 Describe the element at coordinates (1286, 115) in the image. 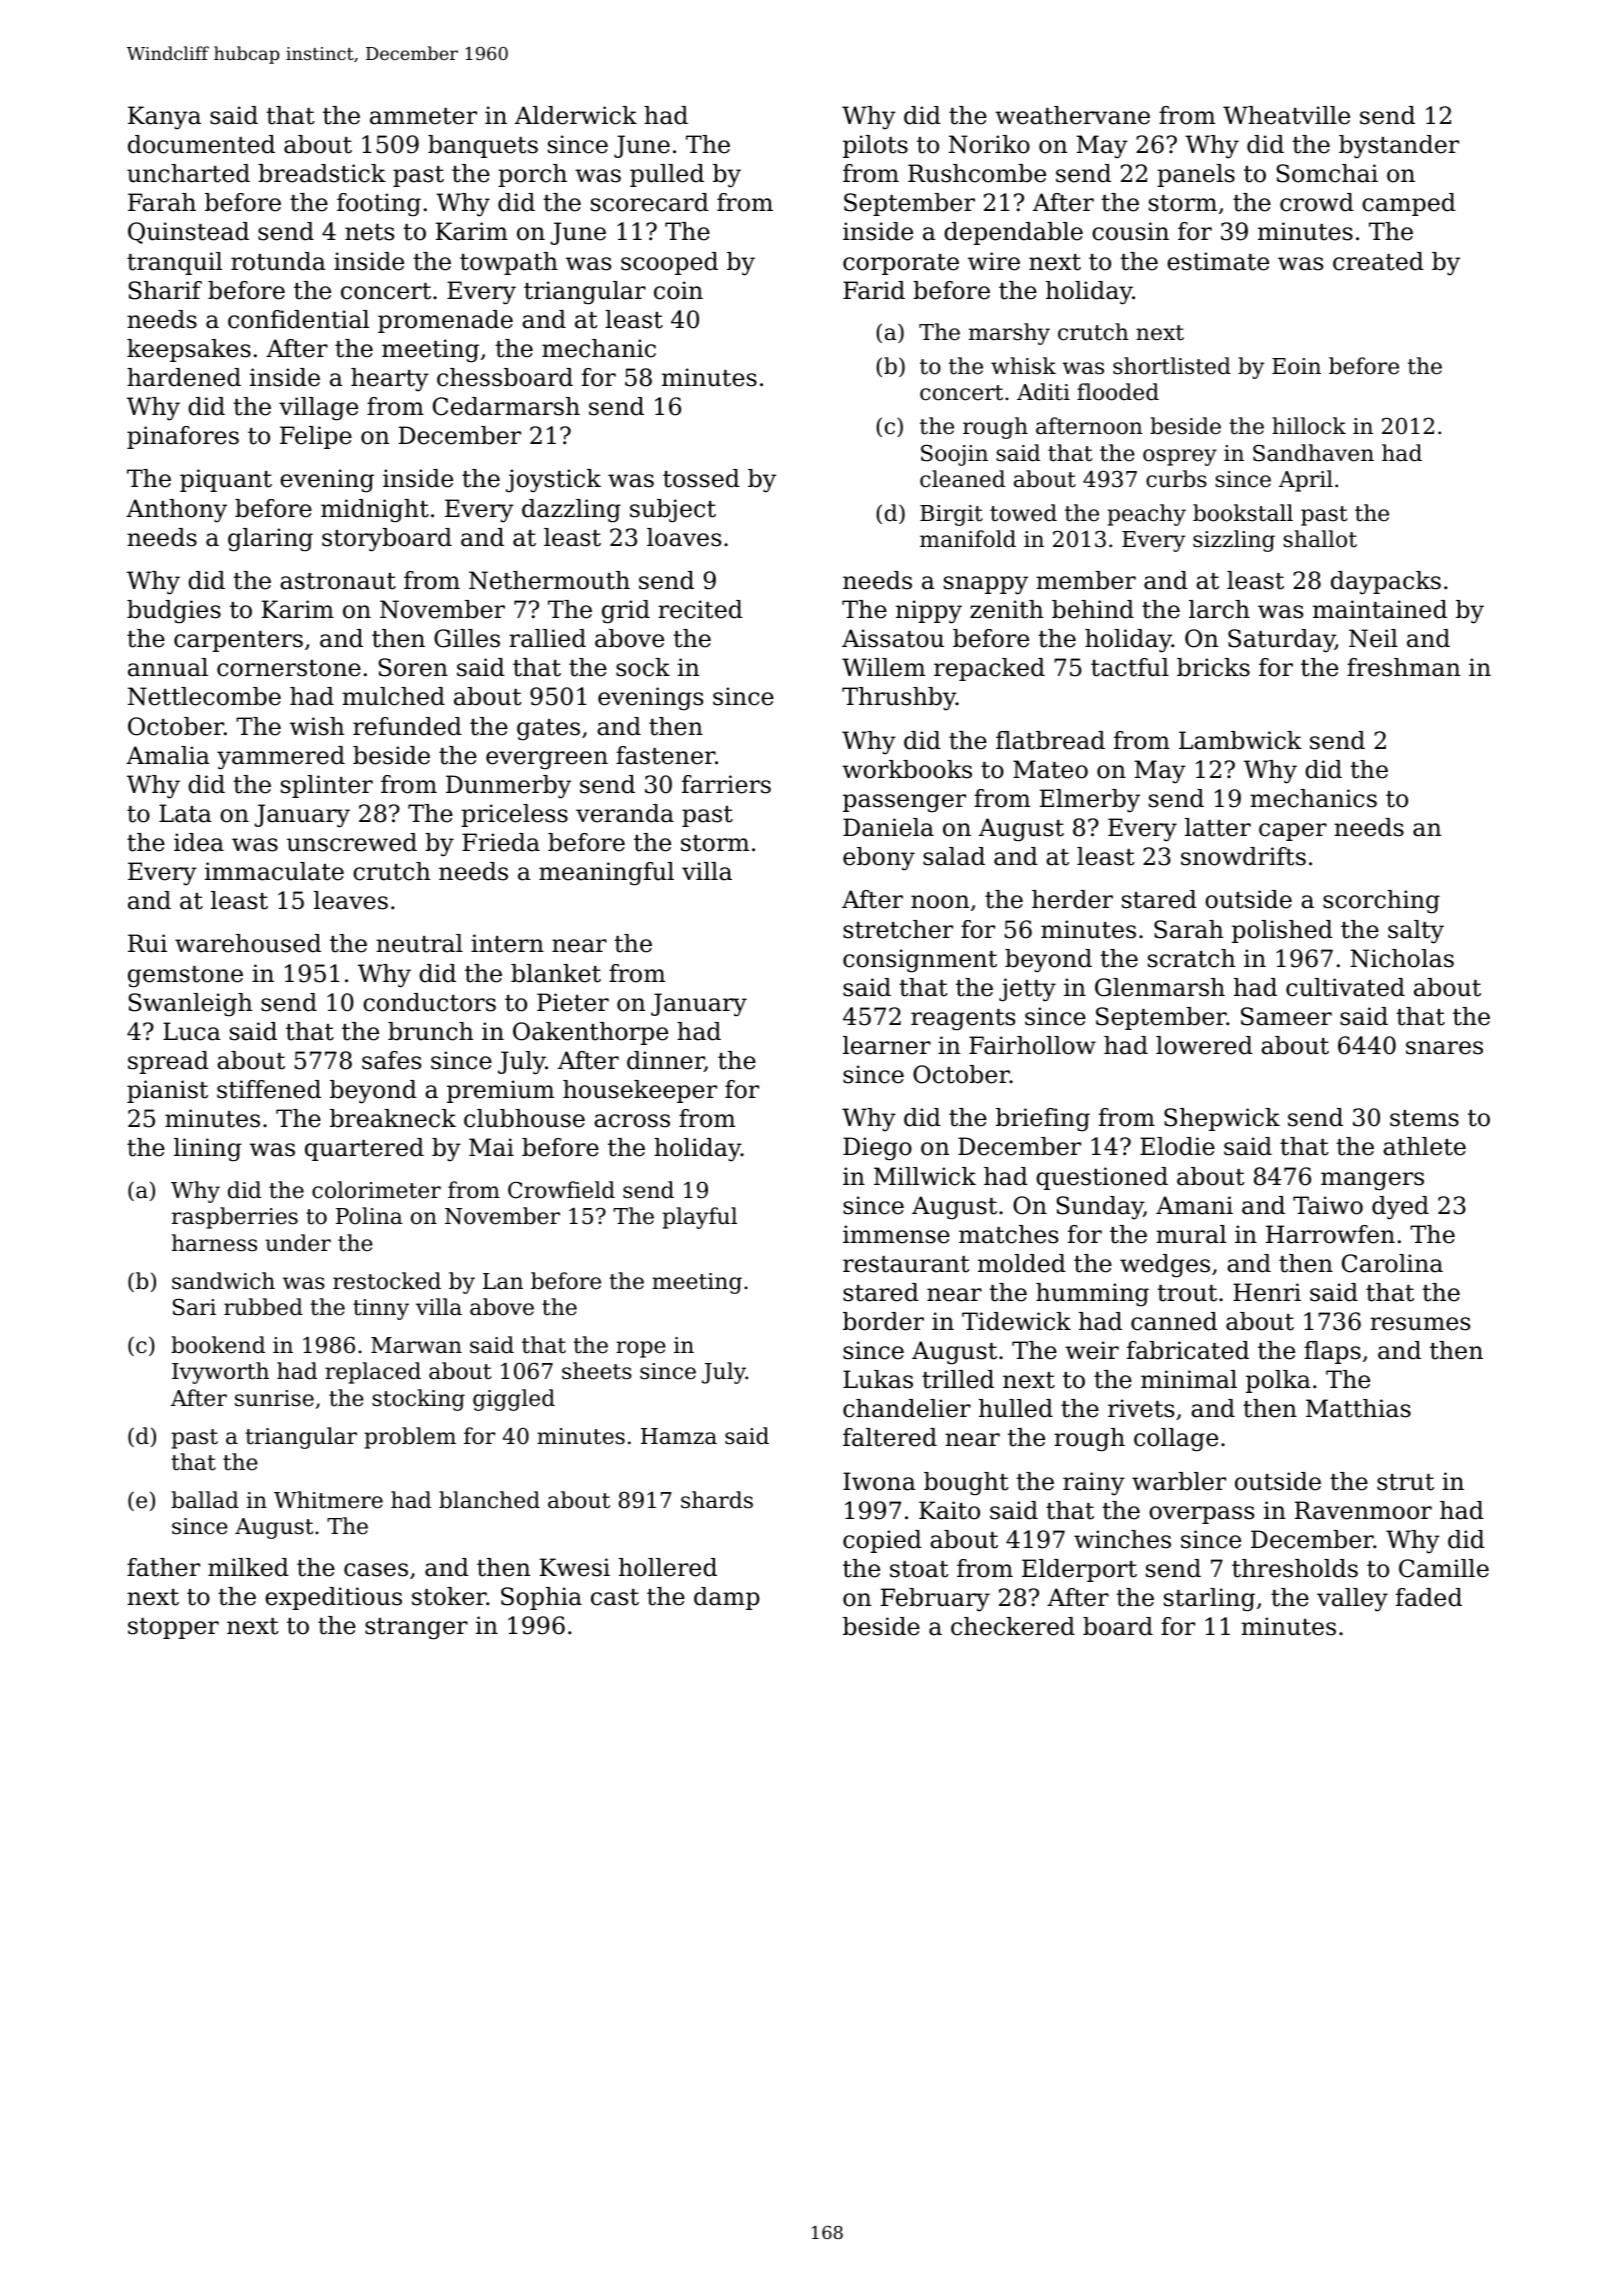

I see `Wheatville` at that location.
